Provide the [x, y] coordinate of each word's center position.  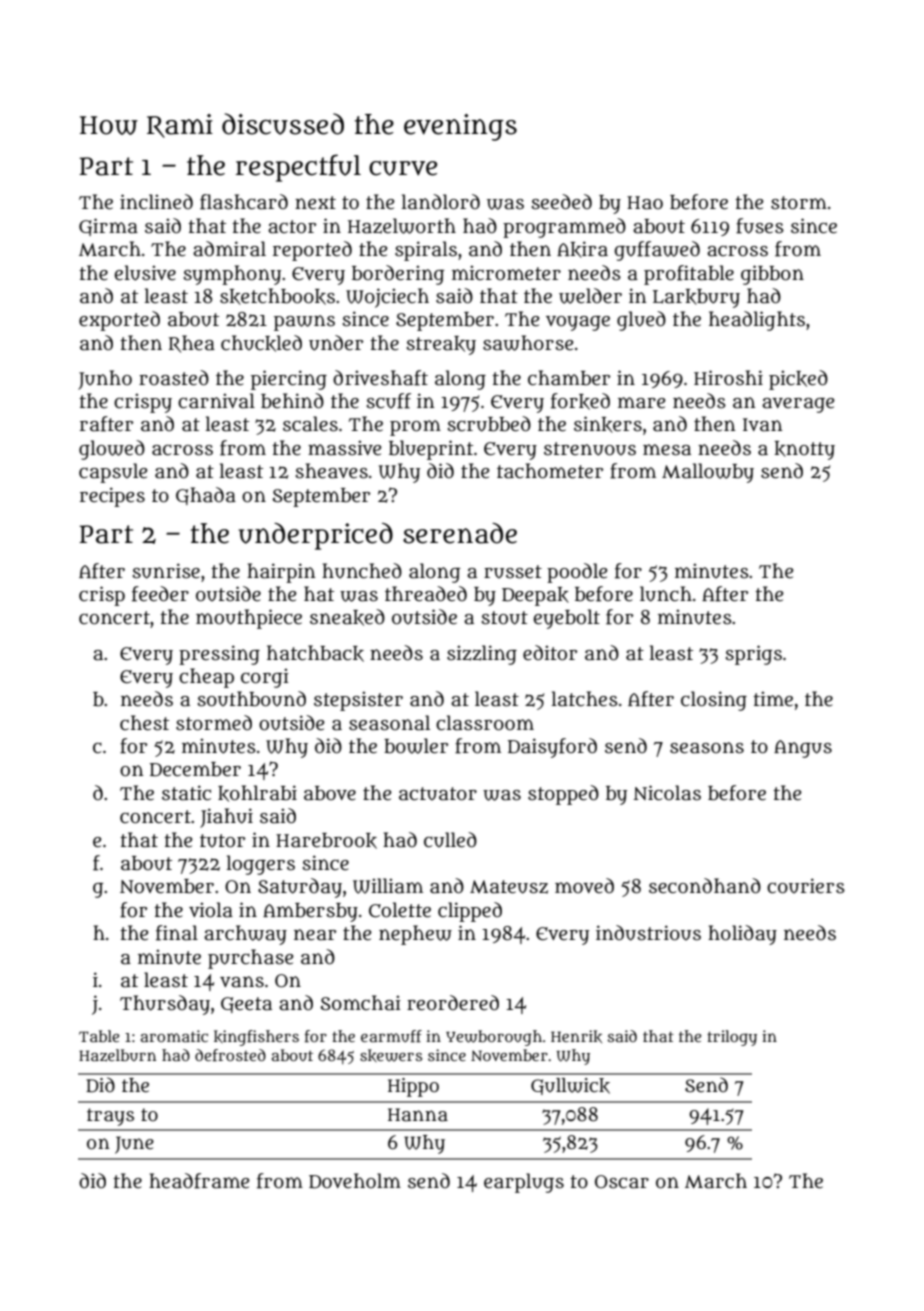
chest [144, 723]
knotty [804, 450]
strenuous [590, 449]
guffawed [657, 251]
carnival [216, 401]
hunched [362, 571]
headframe [199, 1181]
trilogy [732, 1038]
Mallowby [708, 473]
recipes [112, 497]
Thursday [165, 1005]
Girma [108, 227]
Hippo [413, 1087]
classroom [485, 723]
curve [403, 168]
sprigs [753, 655]
